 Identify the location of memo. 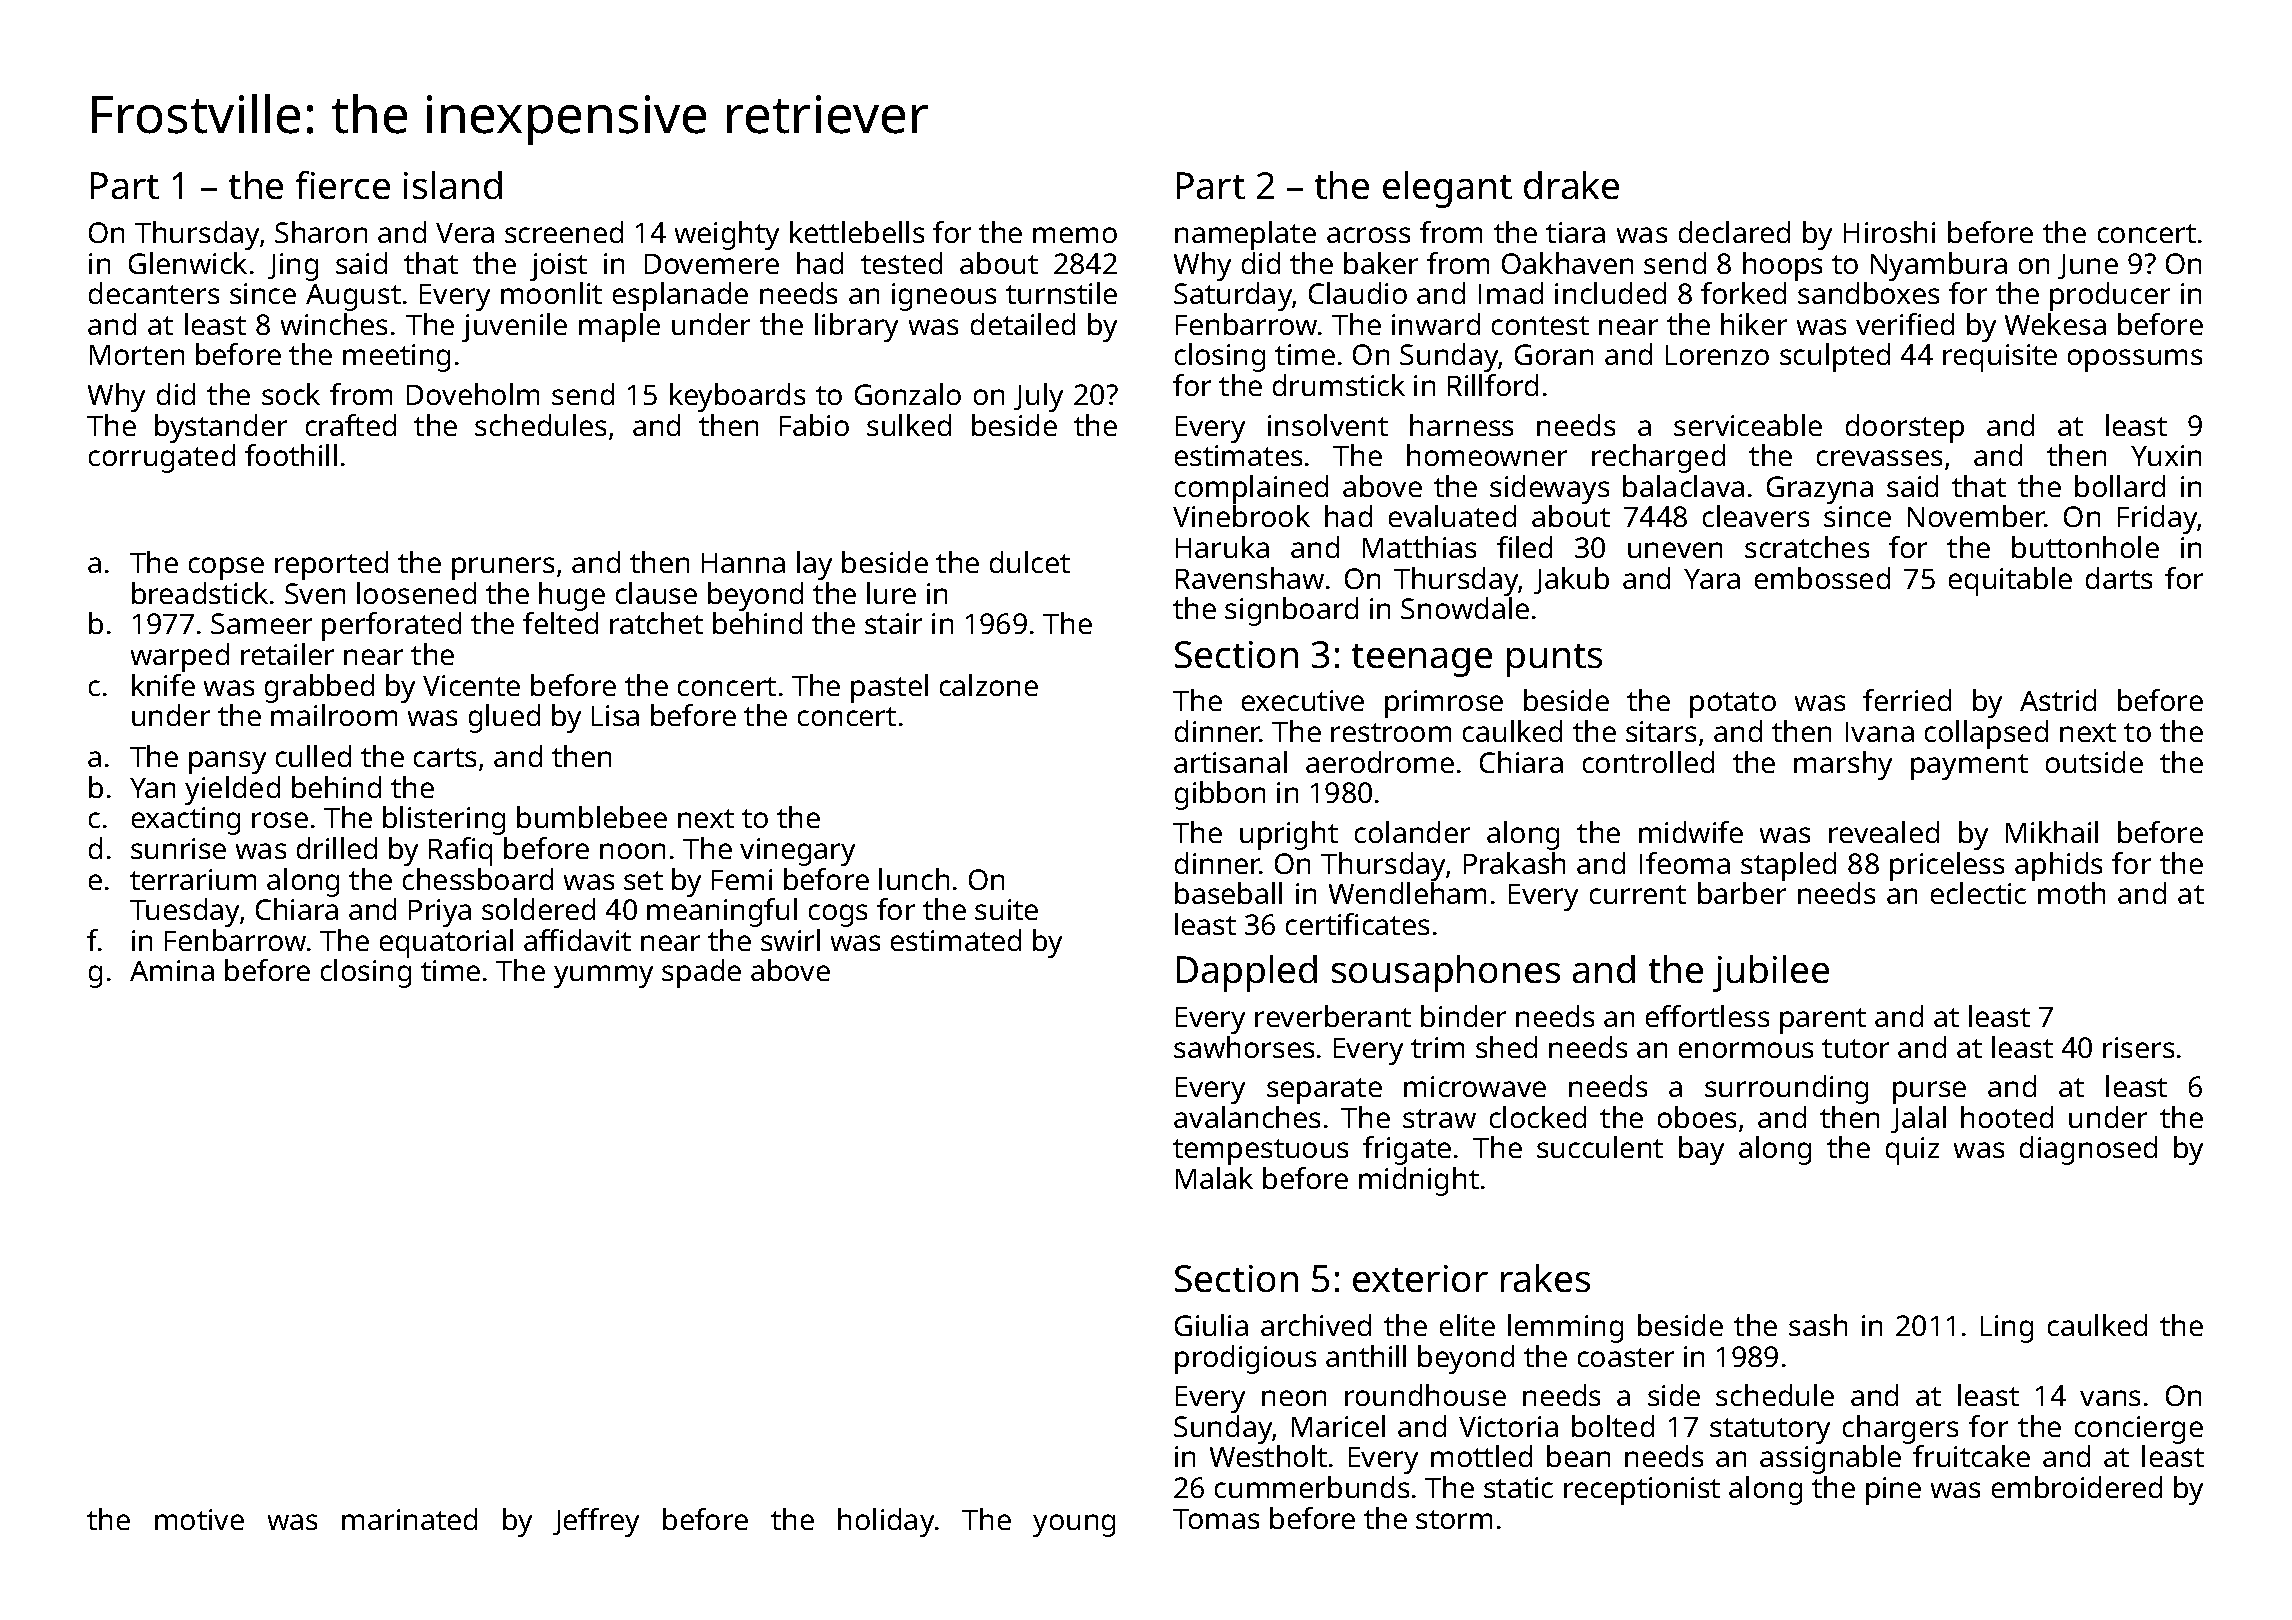
(1075, 235).
